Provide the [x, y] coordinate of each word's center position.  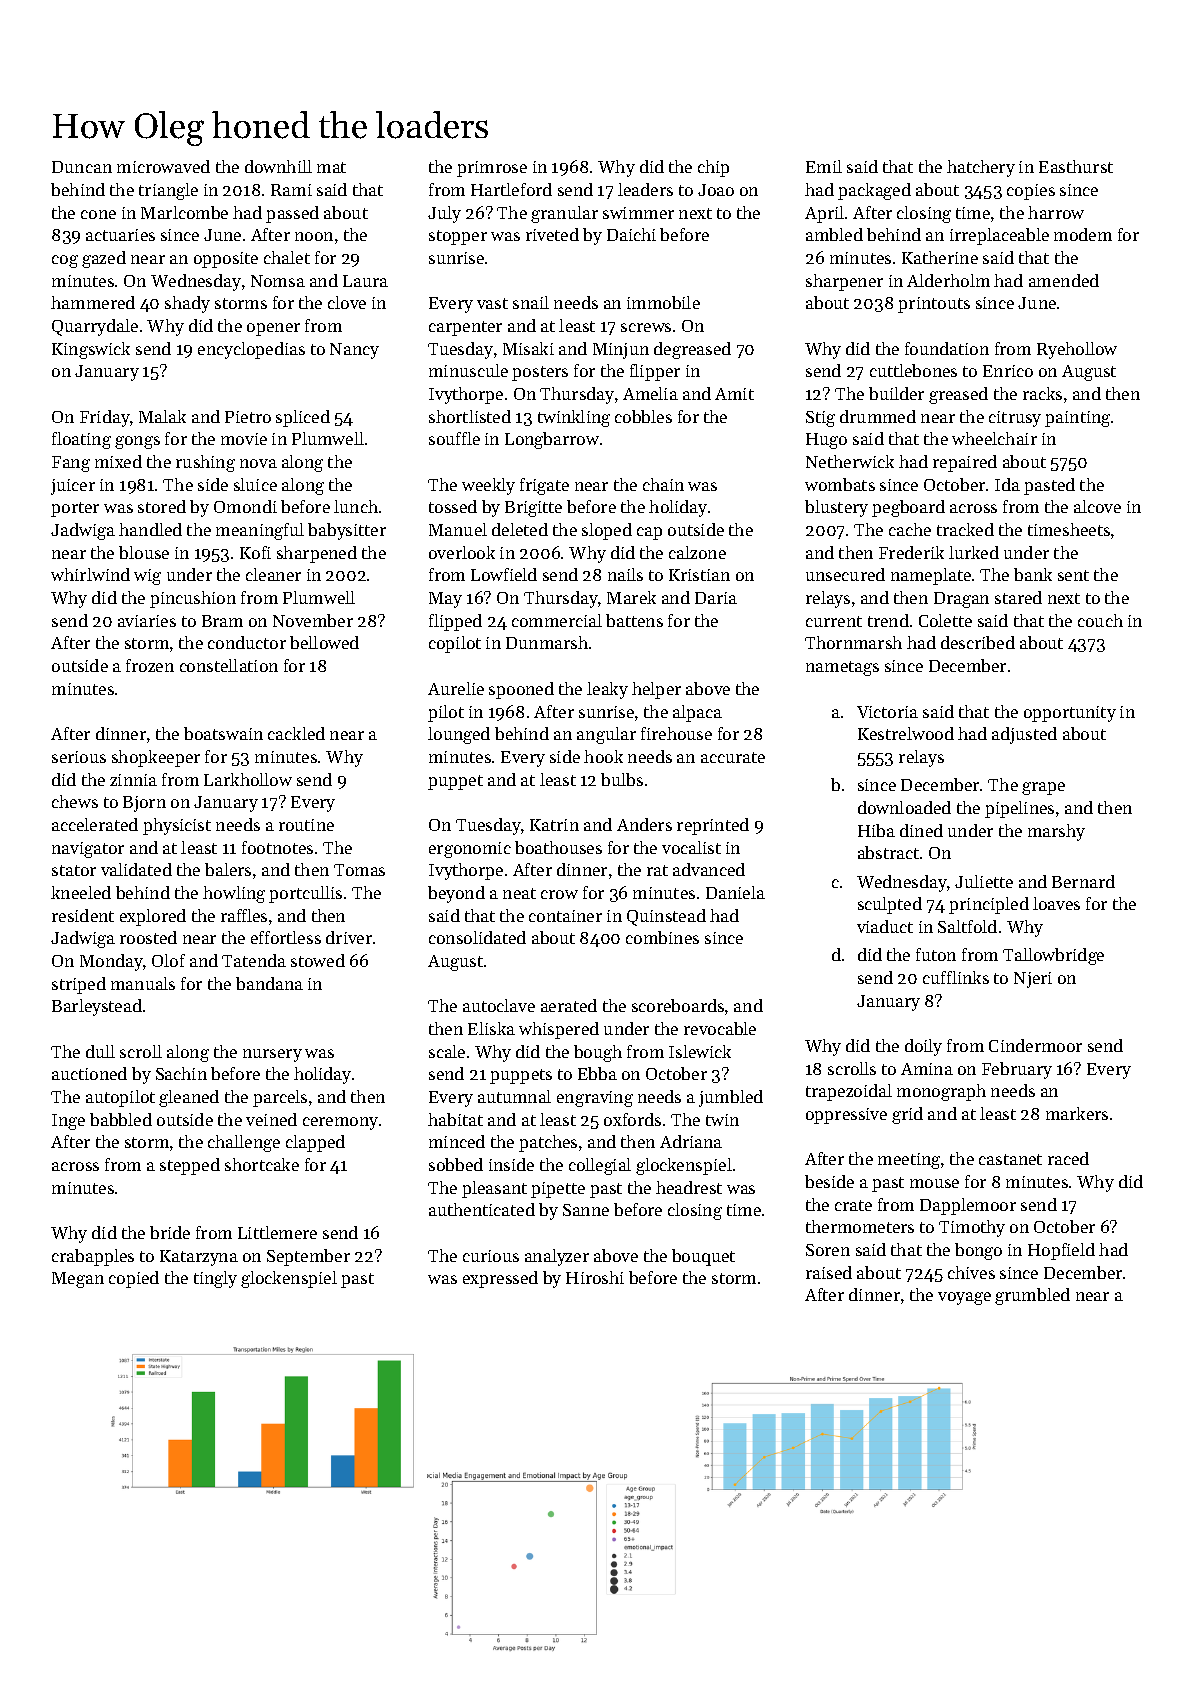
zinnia [133, 780]
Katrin [554, 825]
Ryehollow [1077, 350]
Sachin [181, 1073]
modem [1083, 234]
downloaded [904, 807]
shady [187, 304]
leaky [607, 690]
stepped [190, 1166]
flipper [655, 372]
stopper [458, 237]
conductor [247, 642]
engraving [595, 1099]
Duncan [82, 167]
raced [1068, 1158]
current [834, 621]
